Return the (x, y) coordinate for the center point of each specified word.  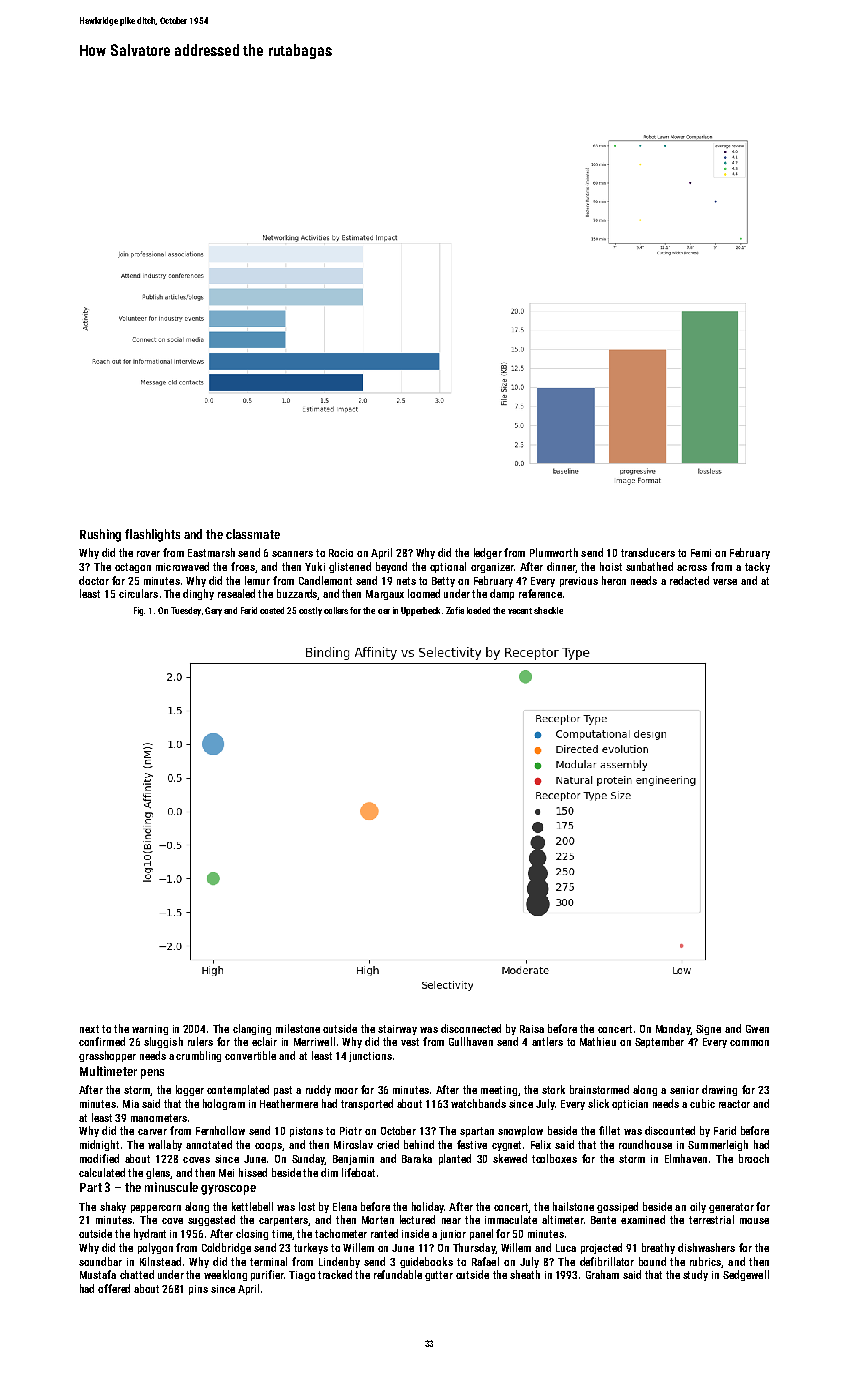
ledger (488, 553)
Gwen (757, 1029)
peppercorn (156, 1209)
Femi (701, 553)
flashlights (152, 535)
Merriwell (314, 1041)
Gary (213, 611)
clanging (252, 1029)
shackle (548, 610)
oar (384, 611)
